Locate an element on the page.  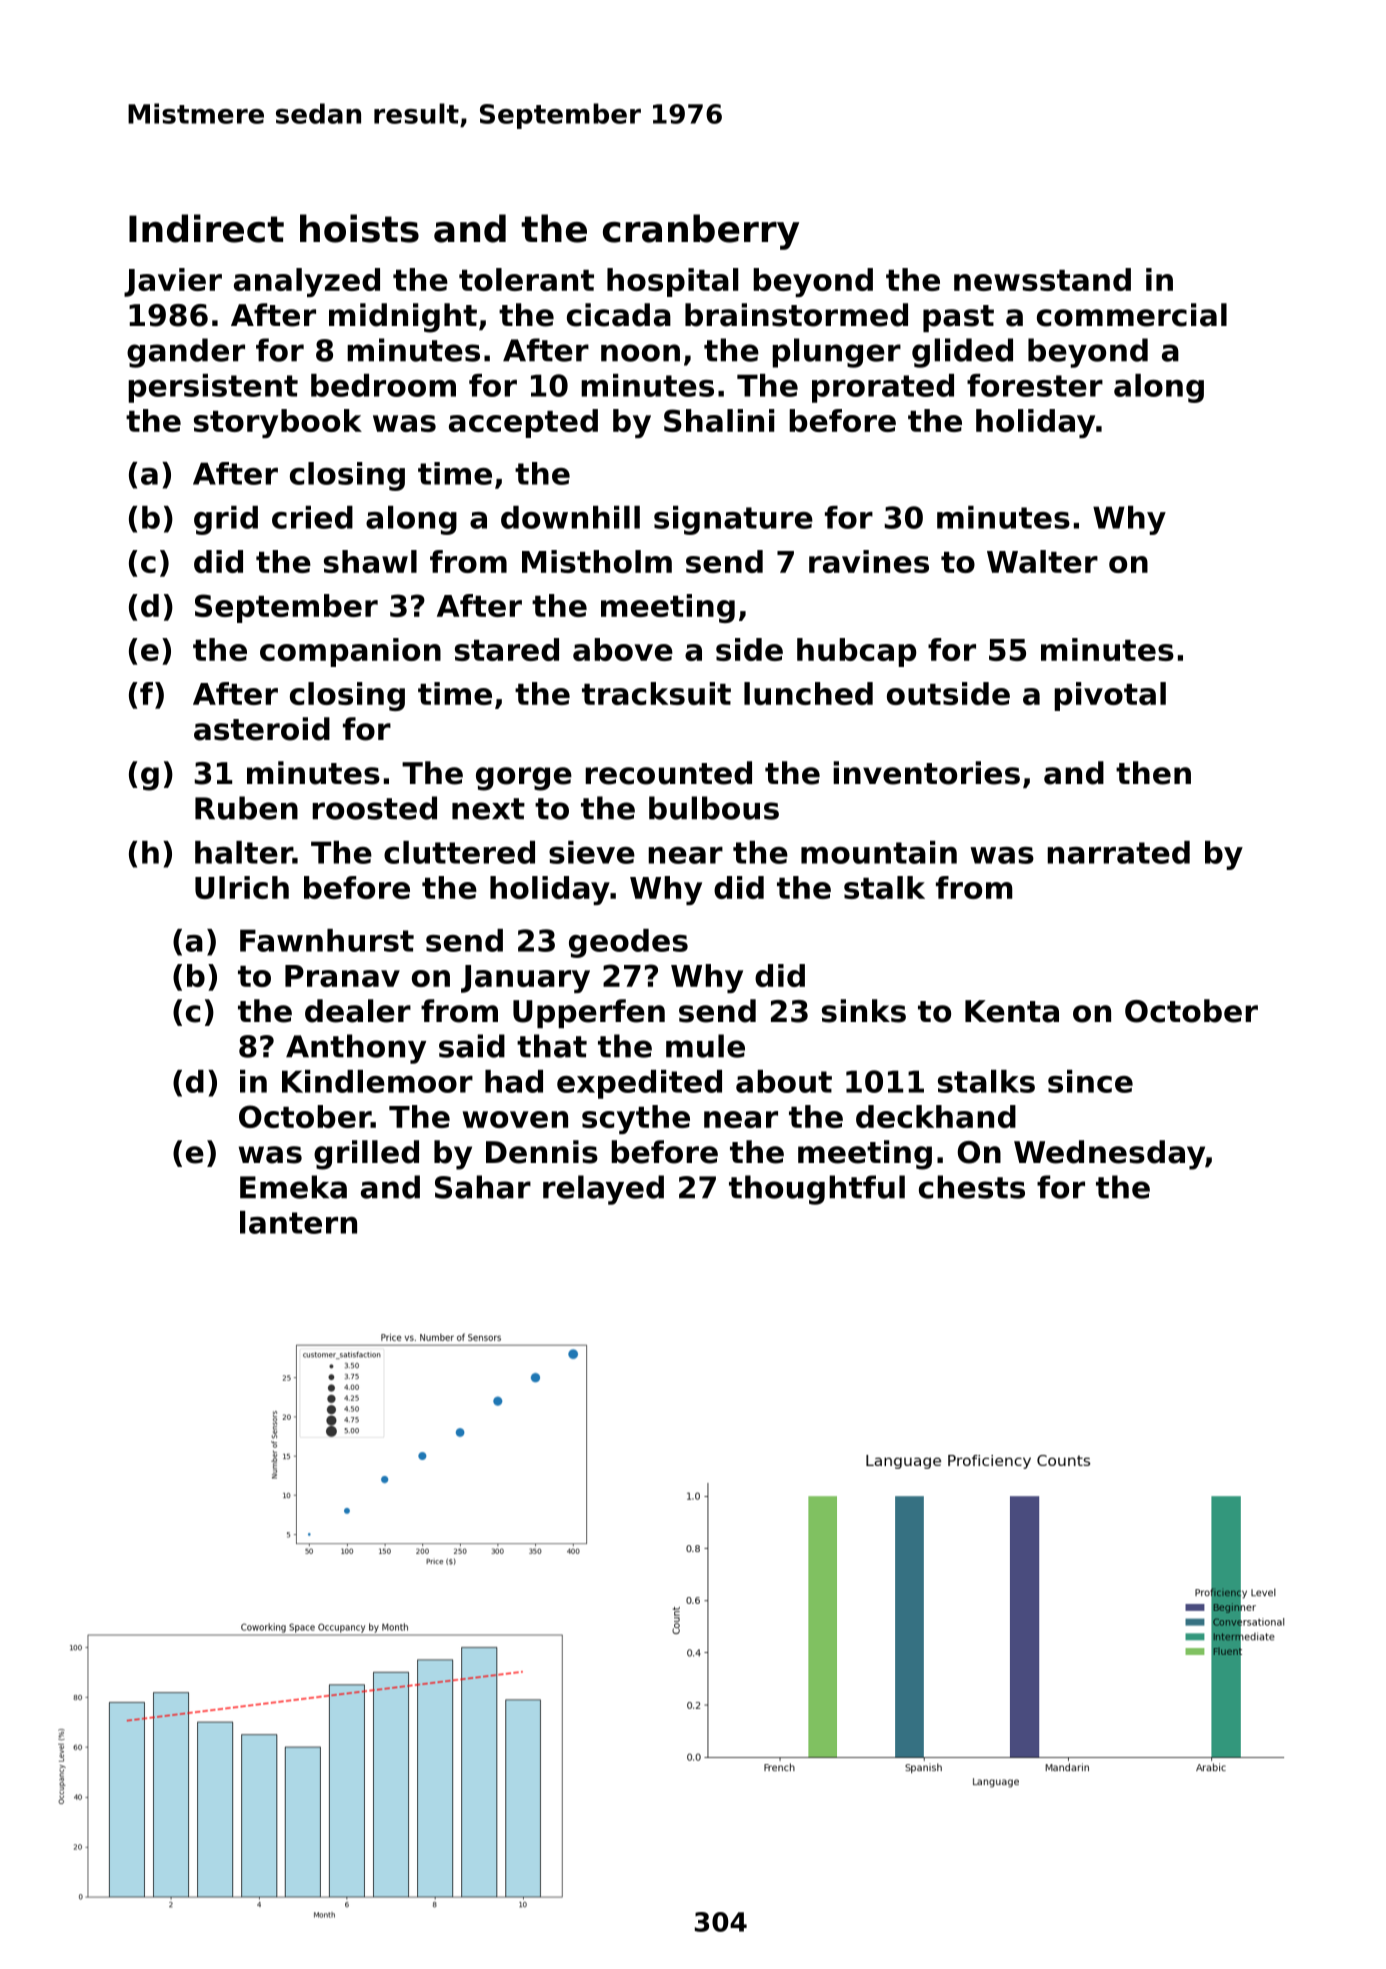
Ulrich is located at coordinates (242, 887).
